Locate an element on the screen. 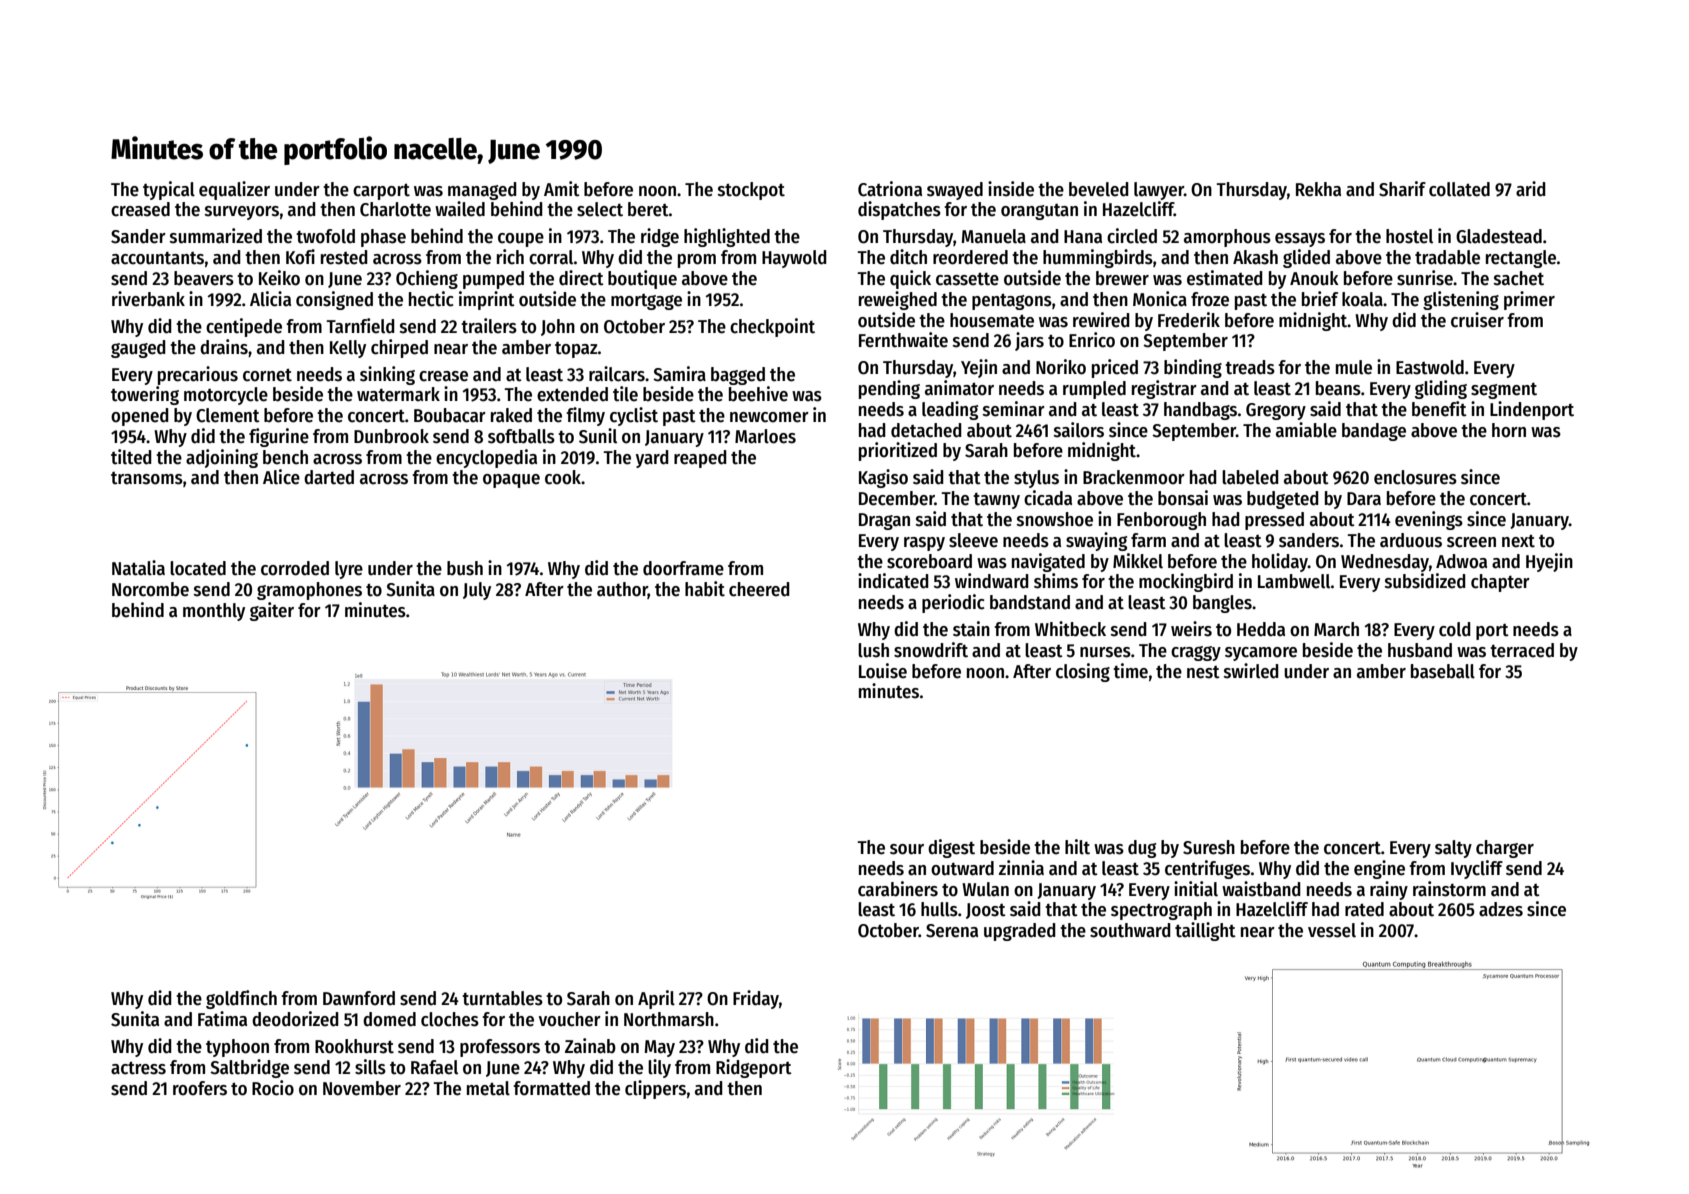 The width and height of the screenshot is (1689, 1194). segment is located at coordinates (1504, 391).
